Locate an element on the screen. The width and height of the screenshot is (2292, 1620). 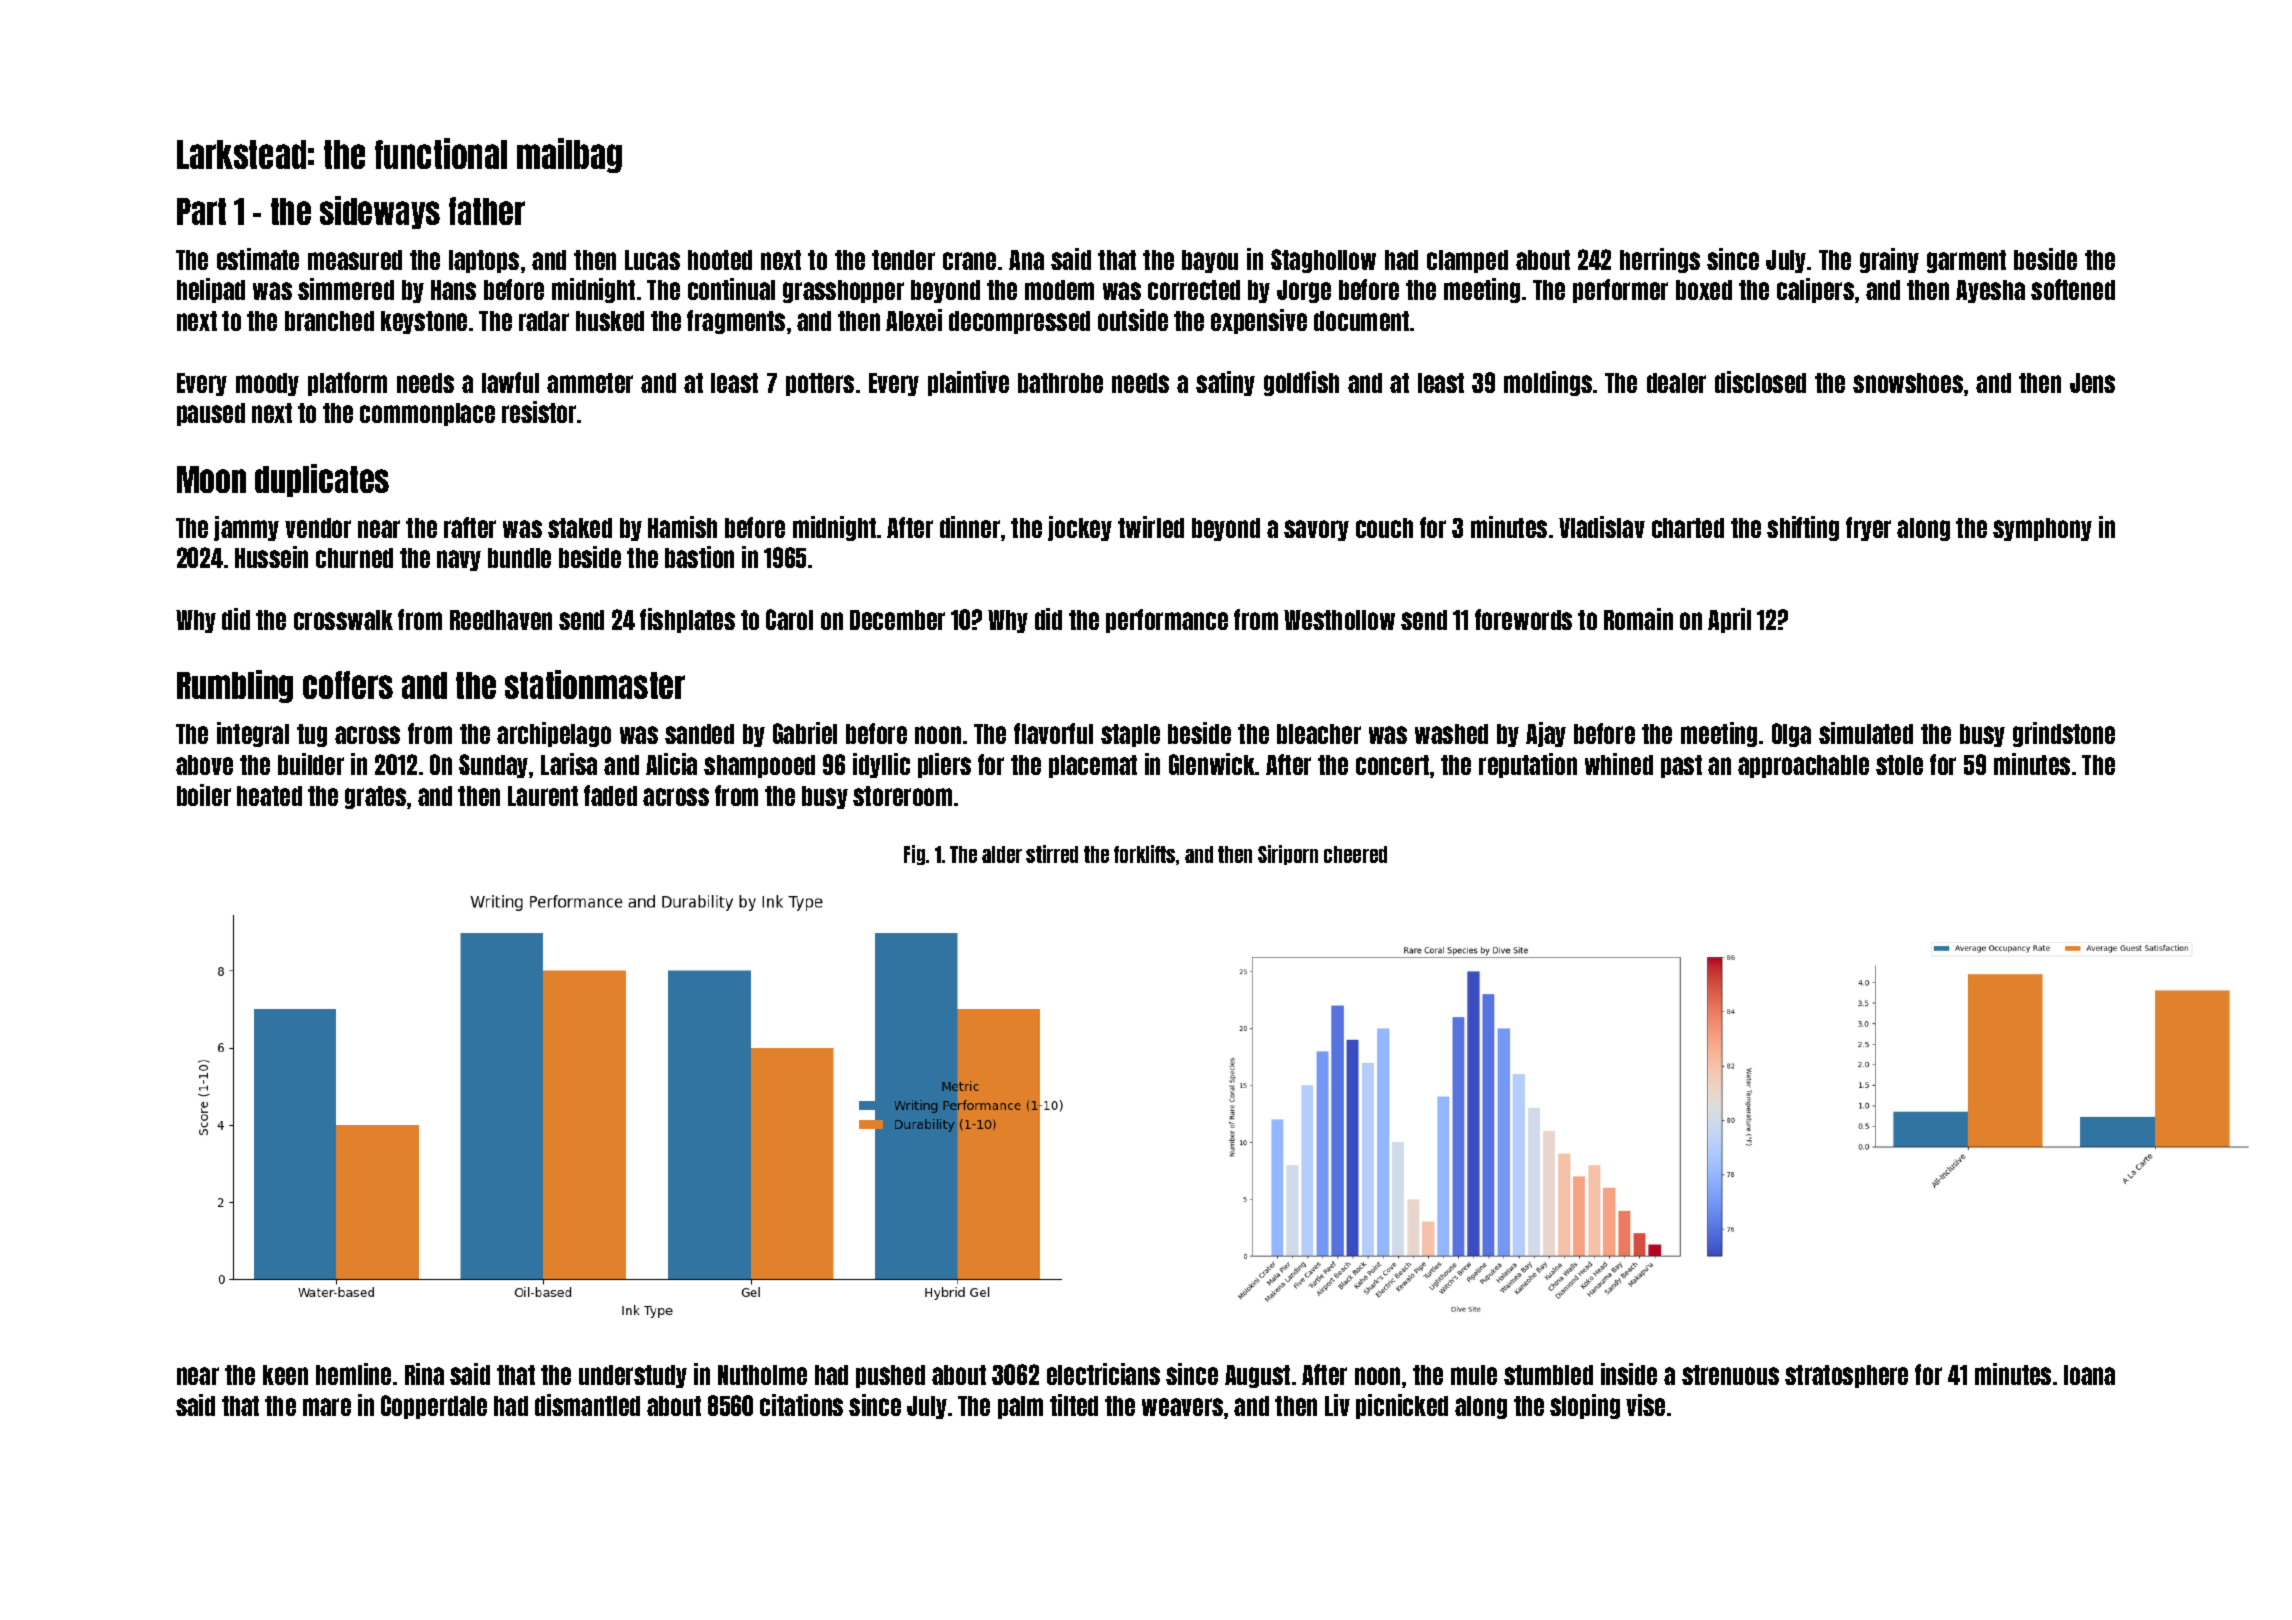
simmered is located at coordinates (346, 289).
